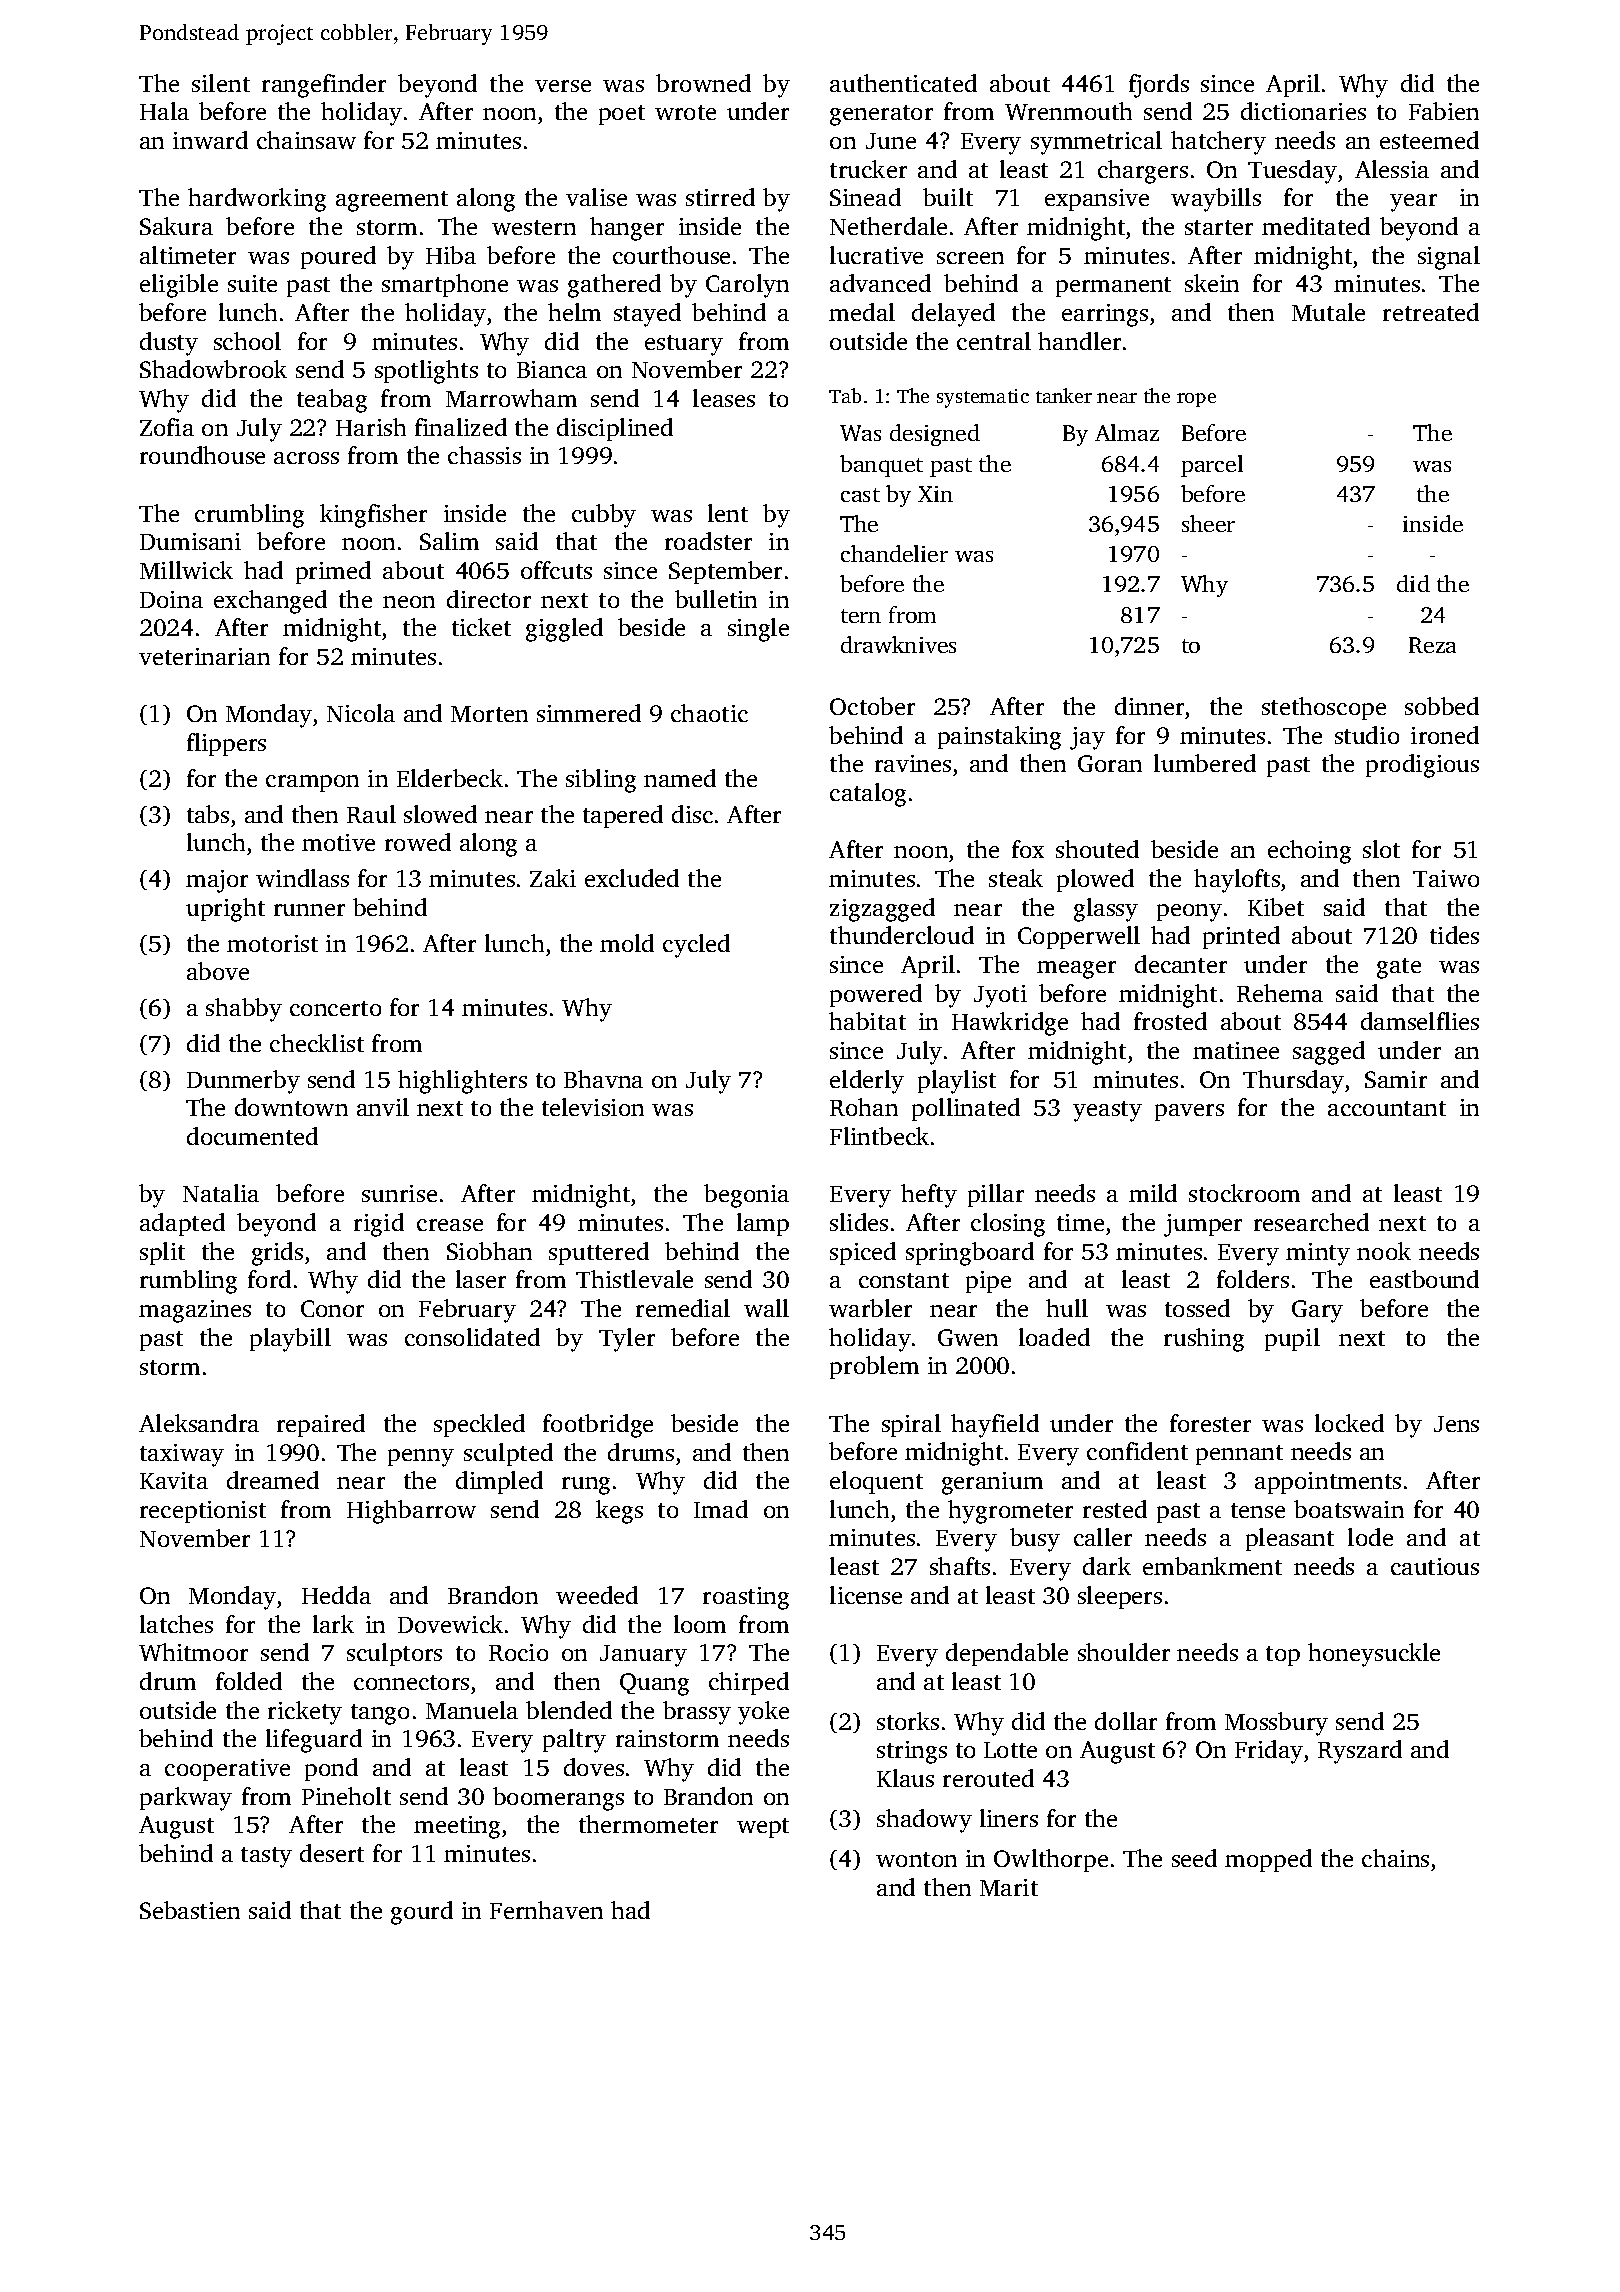 The width and height of the document is (1620, 2292). Describe the element at coordinates (317, 1043) in the document. I see `checklist` at that location.
